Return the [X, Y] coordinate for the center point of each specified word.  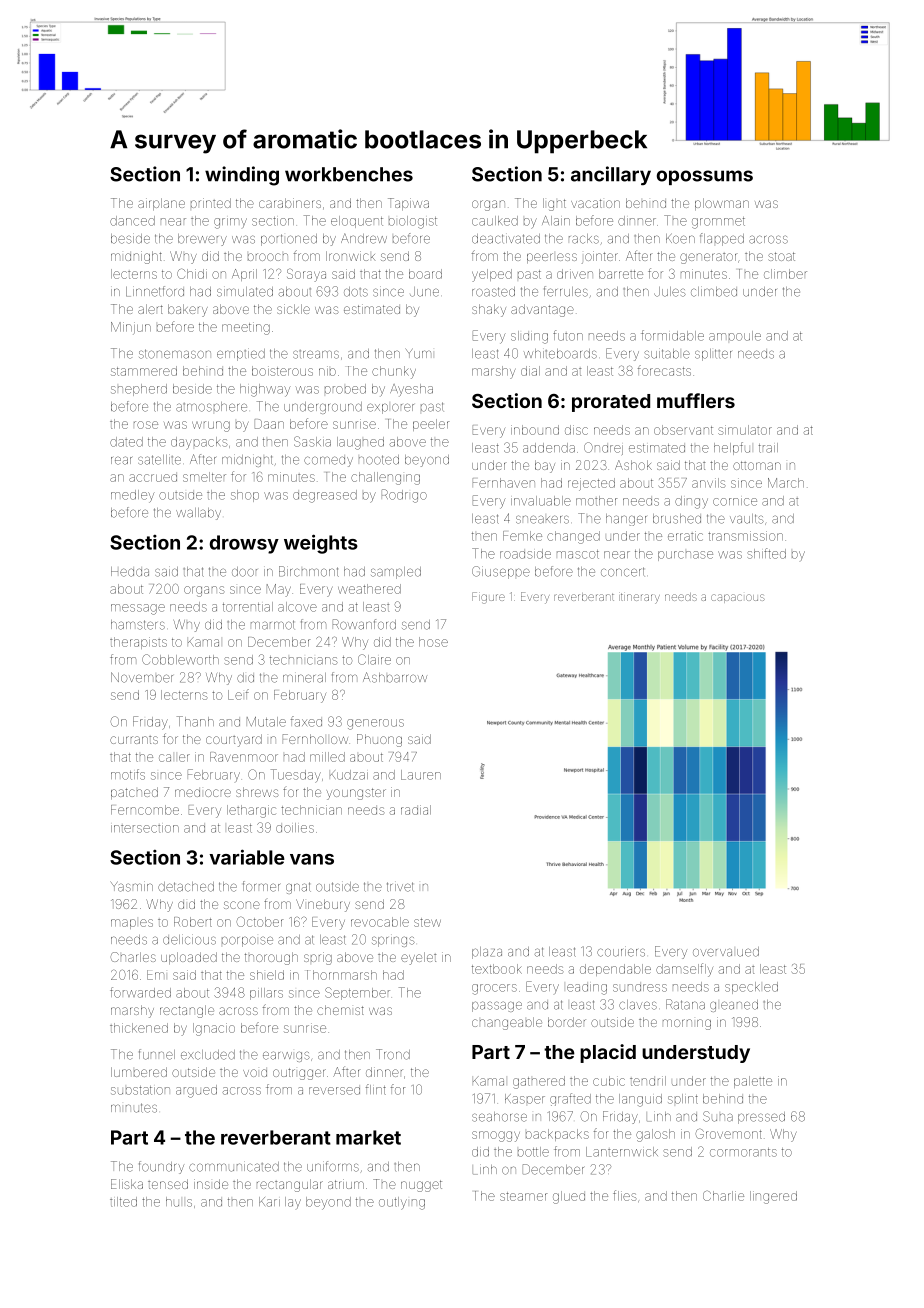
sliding [529, 337]
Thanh [195, 721]
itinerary [639, 598]
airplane [161, 204]
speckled [751, 988]
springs [393, 941]
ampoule [735, 336]
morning [687, 1024]
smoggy [496, 1136]
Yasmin [132, 886]
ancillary [611, 176]
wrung [211, 426]
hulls [179, 1202]
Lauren [421, 775]
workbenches [349, 174]
